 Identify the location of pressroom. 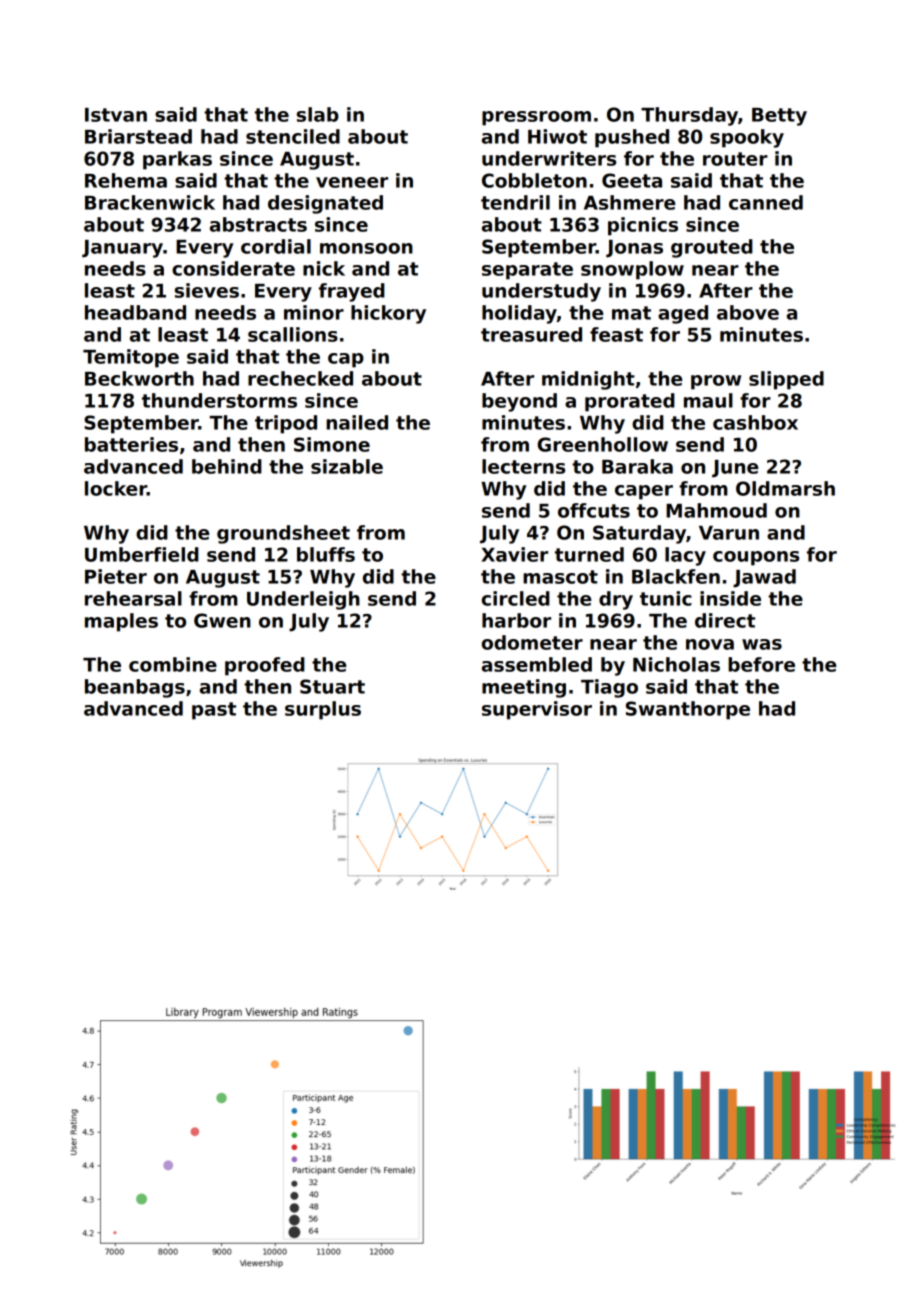
(536, 118).
